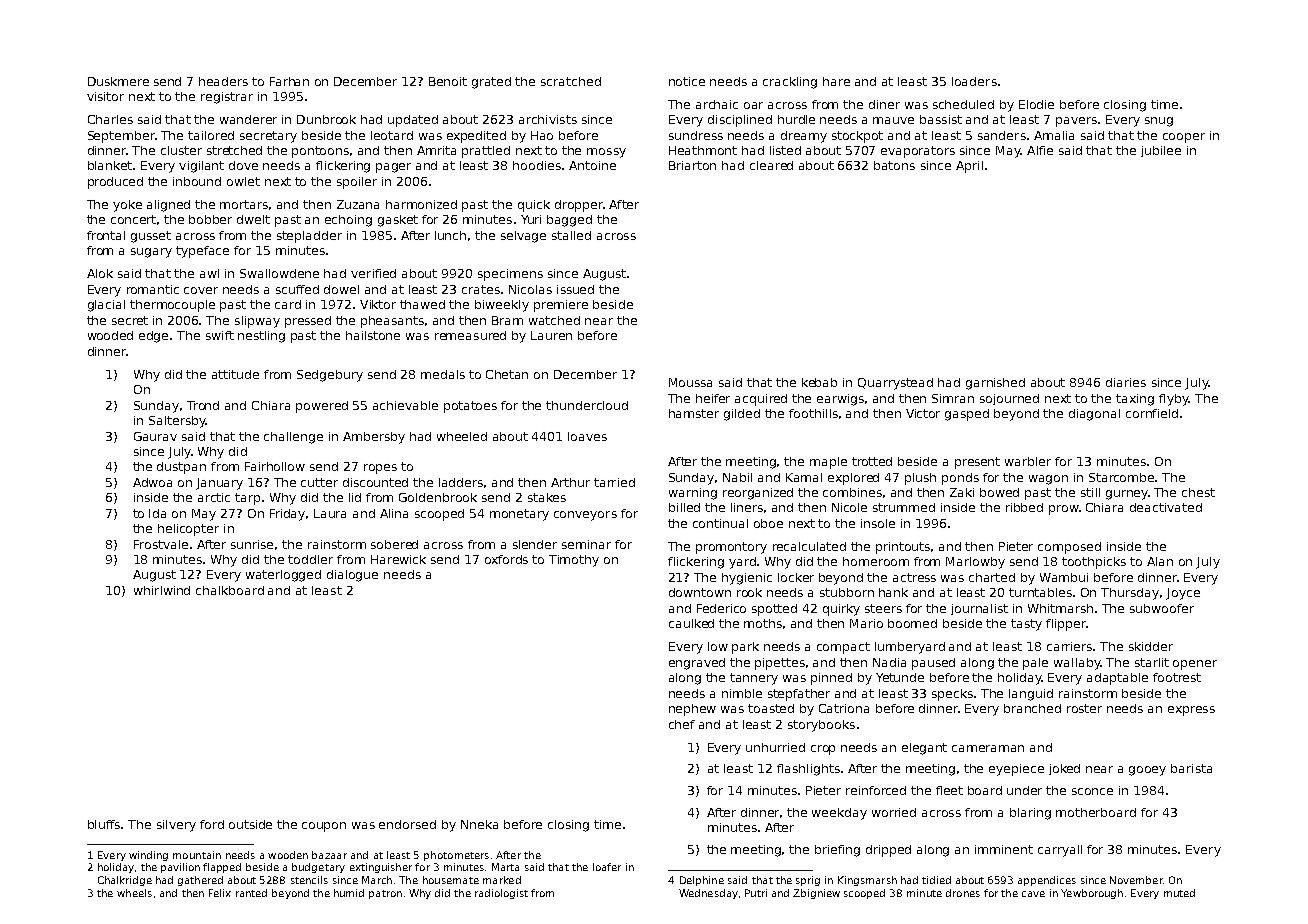 This screenshot has height=924, width=1308. What do you see at coordinates (554, 320) in the screenshot?
I see `watched` at bounding box center [554, 320].
